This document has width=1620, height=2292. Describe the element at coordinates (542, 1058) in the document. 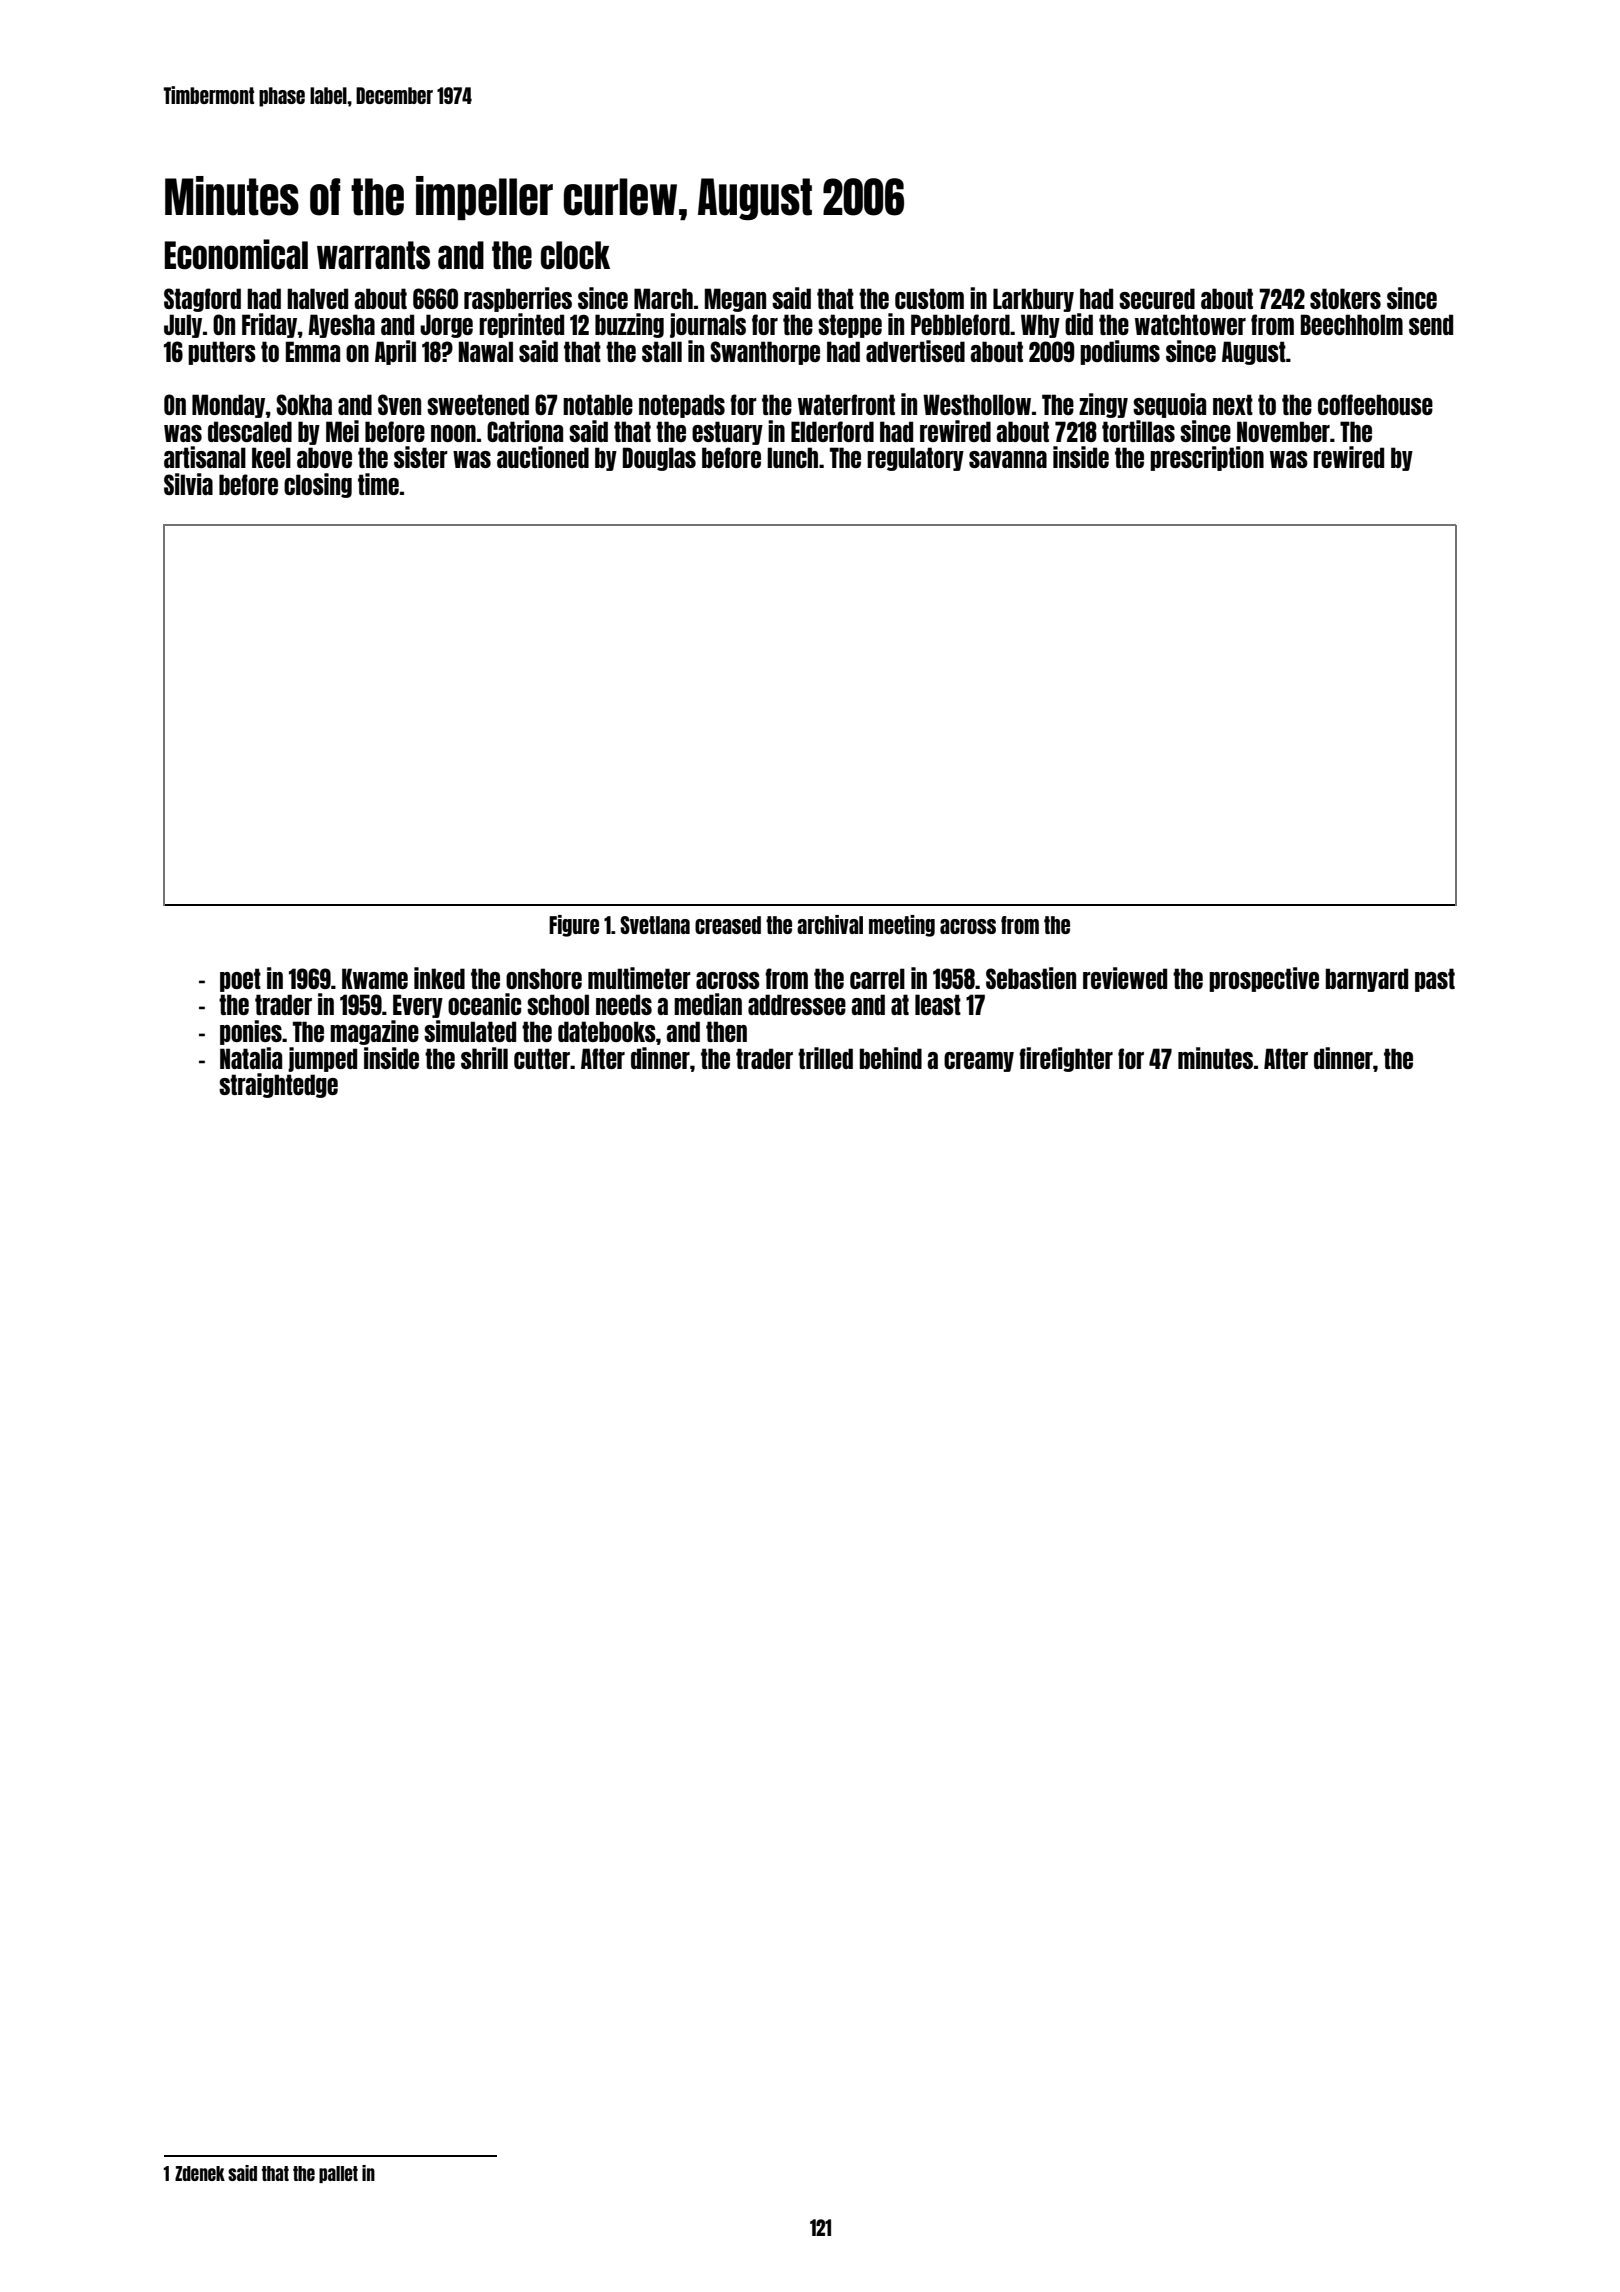

I see `cutter` at that location.
